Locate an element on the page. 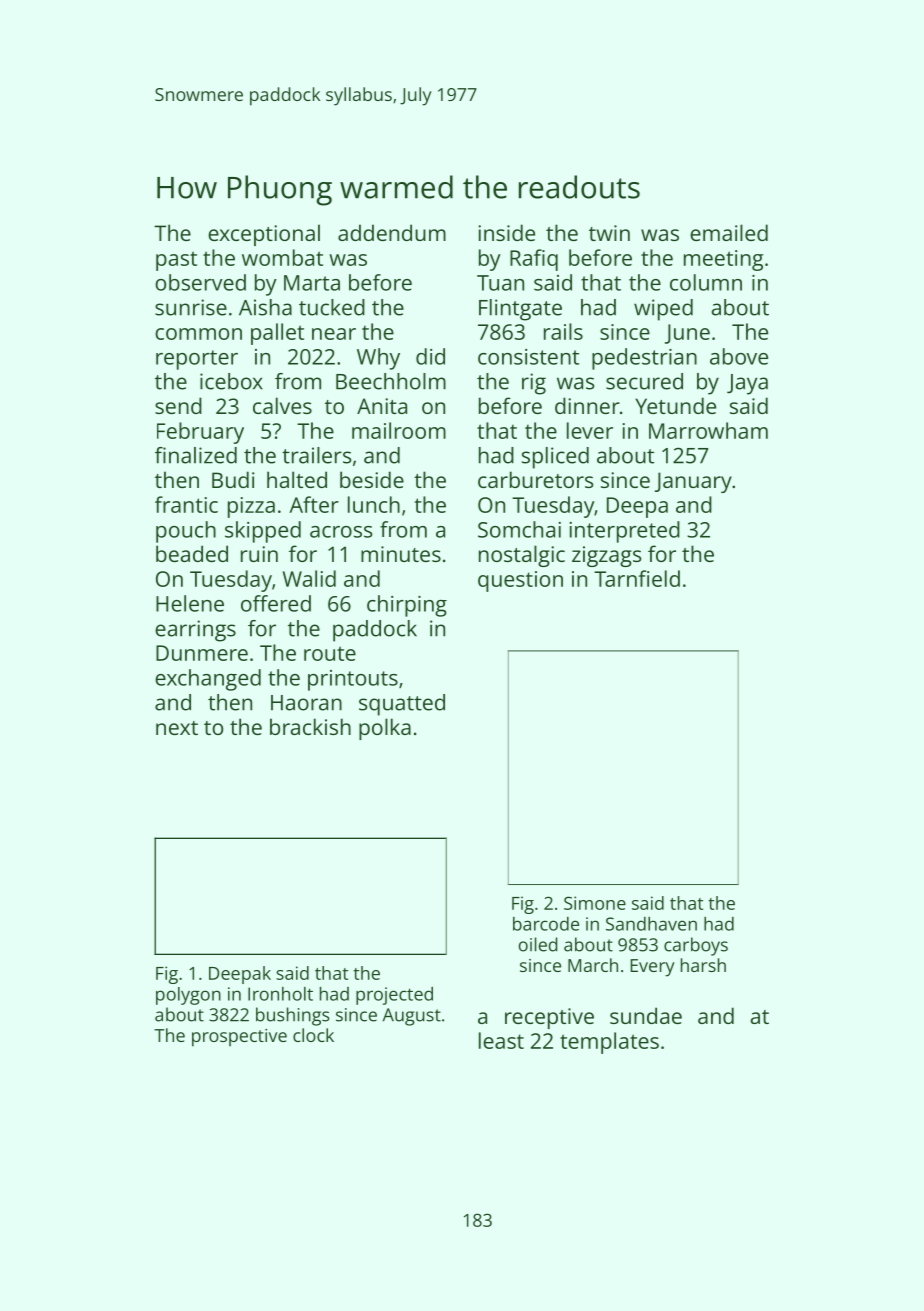  frantic is located at coordinates (186, 504).
